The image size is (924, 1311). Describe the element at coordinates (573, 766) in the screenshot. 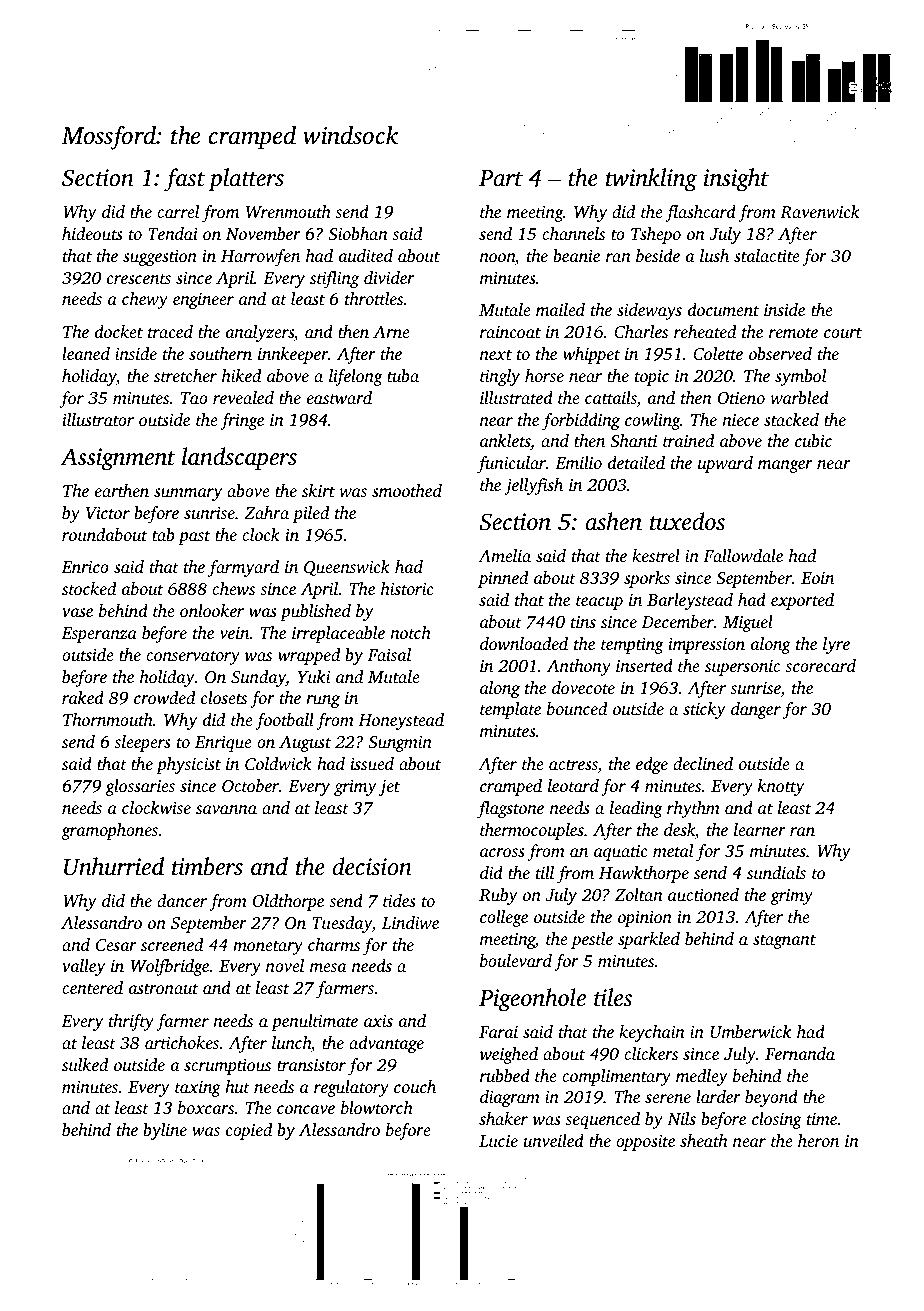

I see `actress` at that location.
